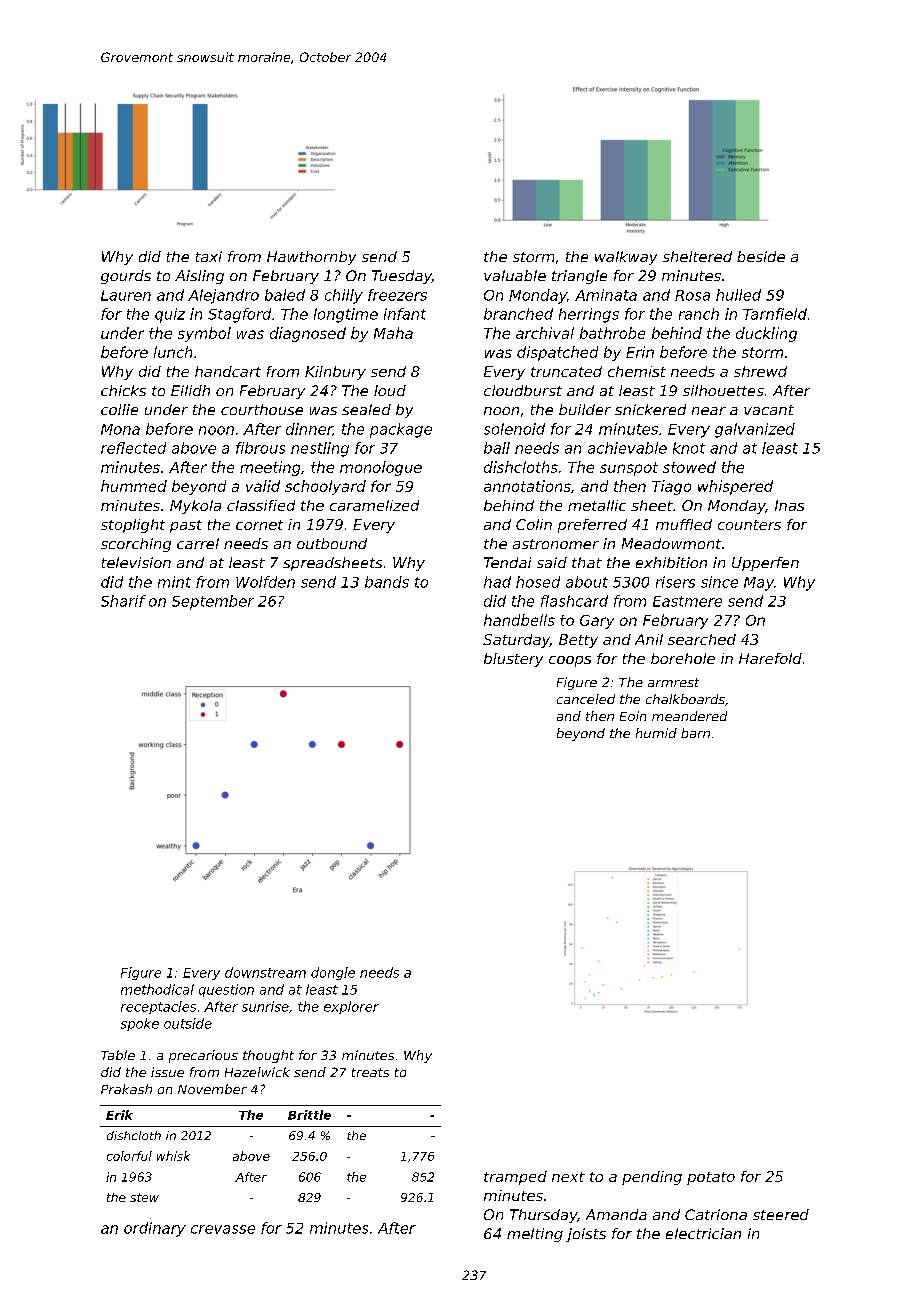 This screenshot has height=1314, width=924. Describe the element at coordinates (586, 1235) in the screenshot. I see `joists` at that location.
